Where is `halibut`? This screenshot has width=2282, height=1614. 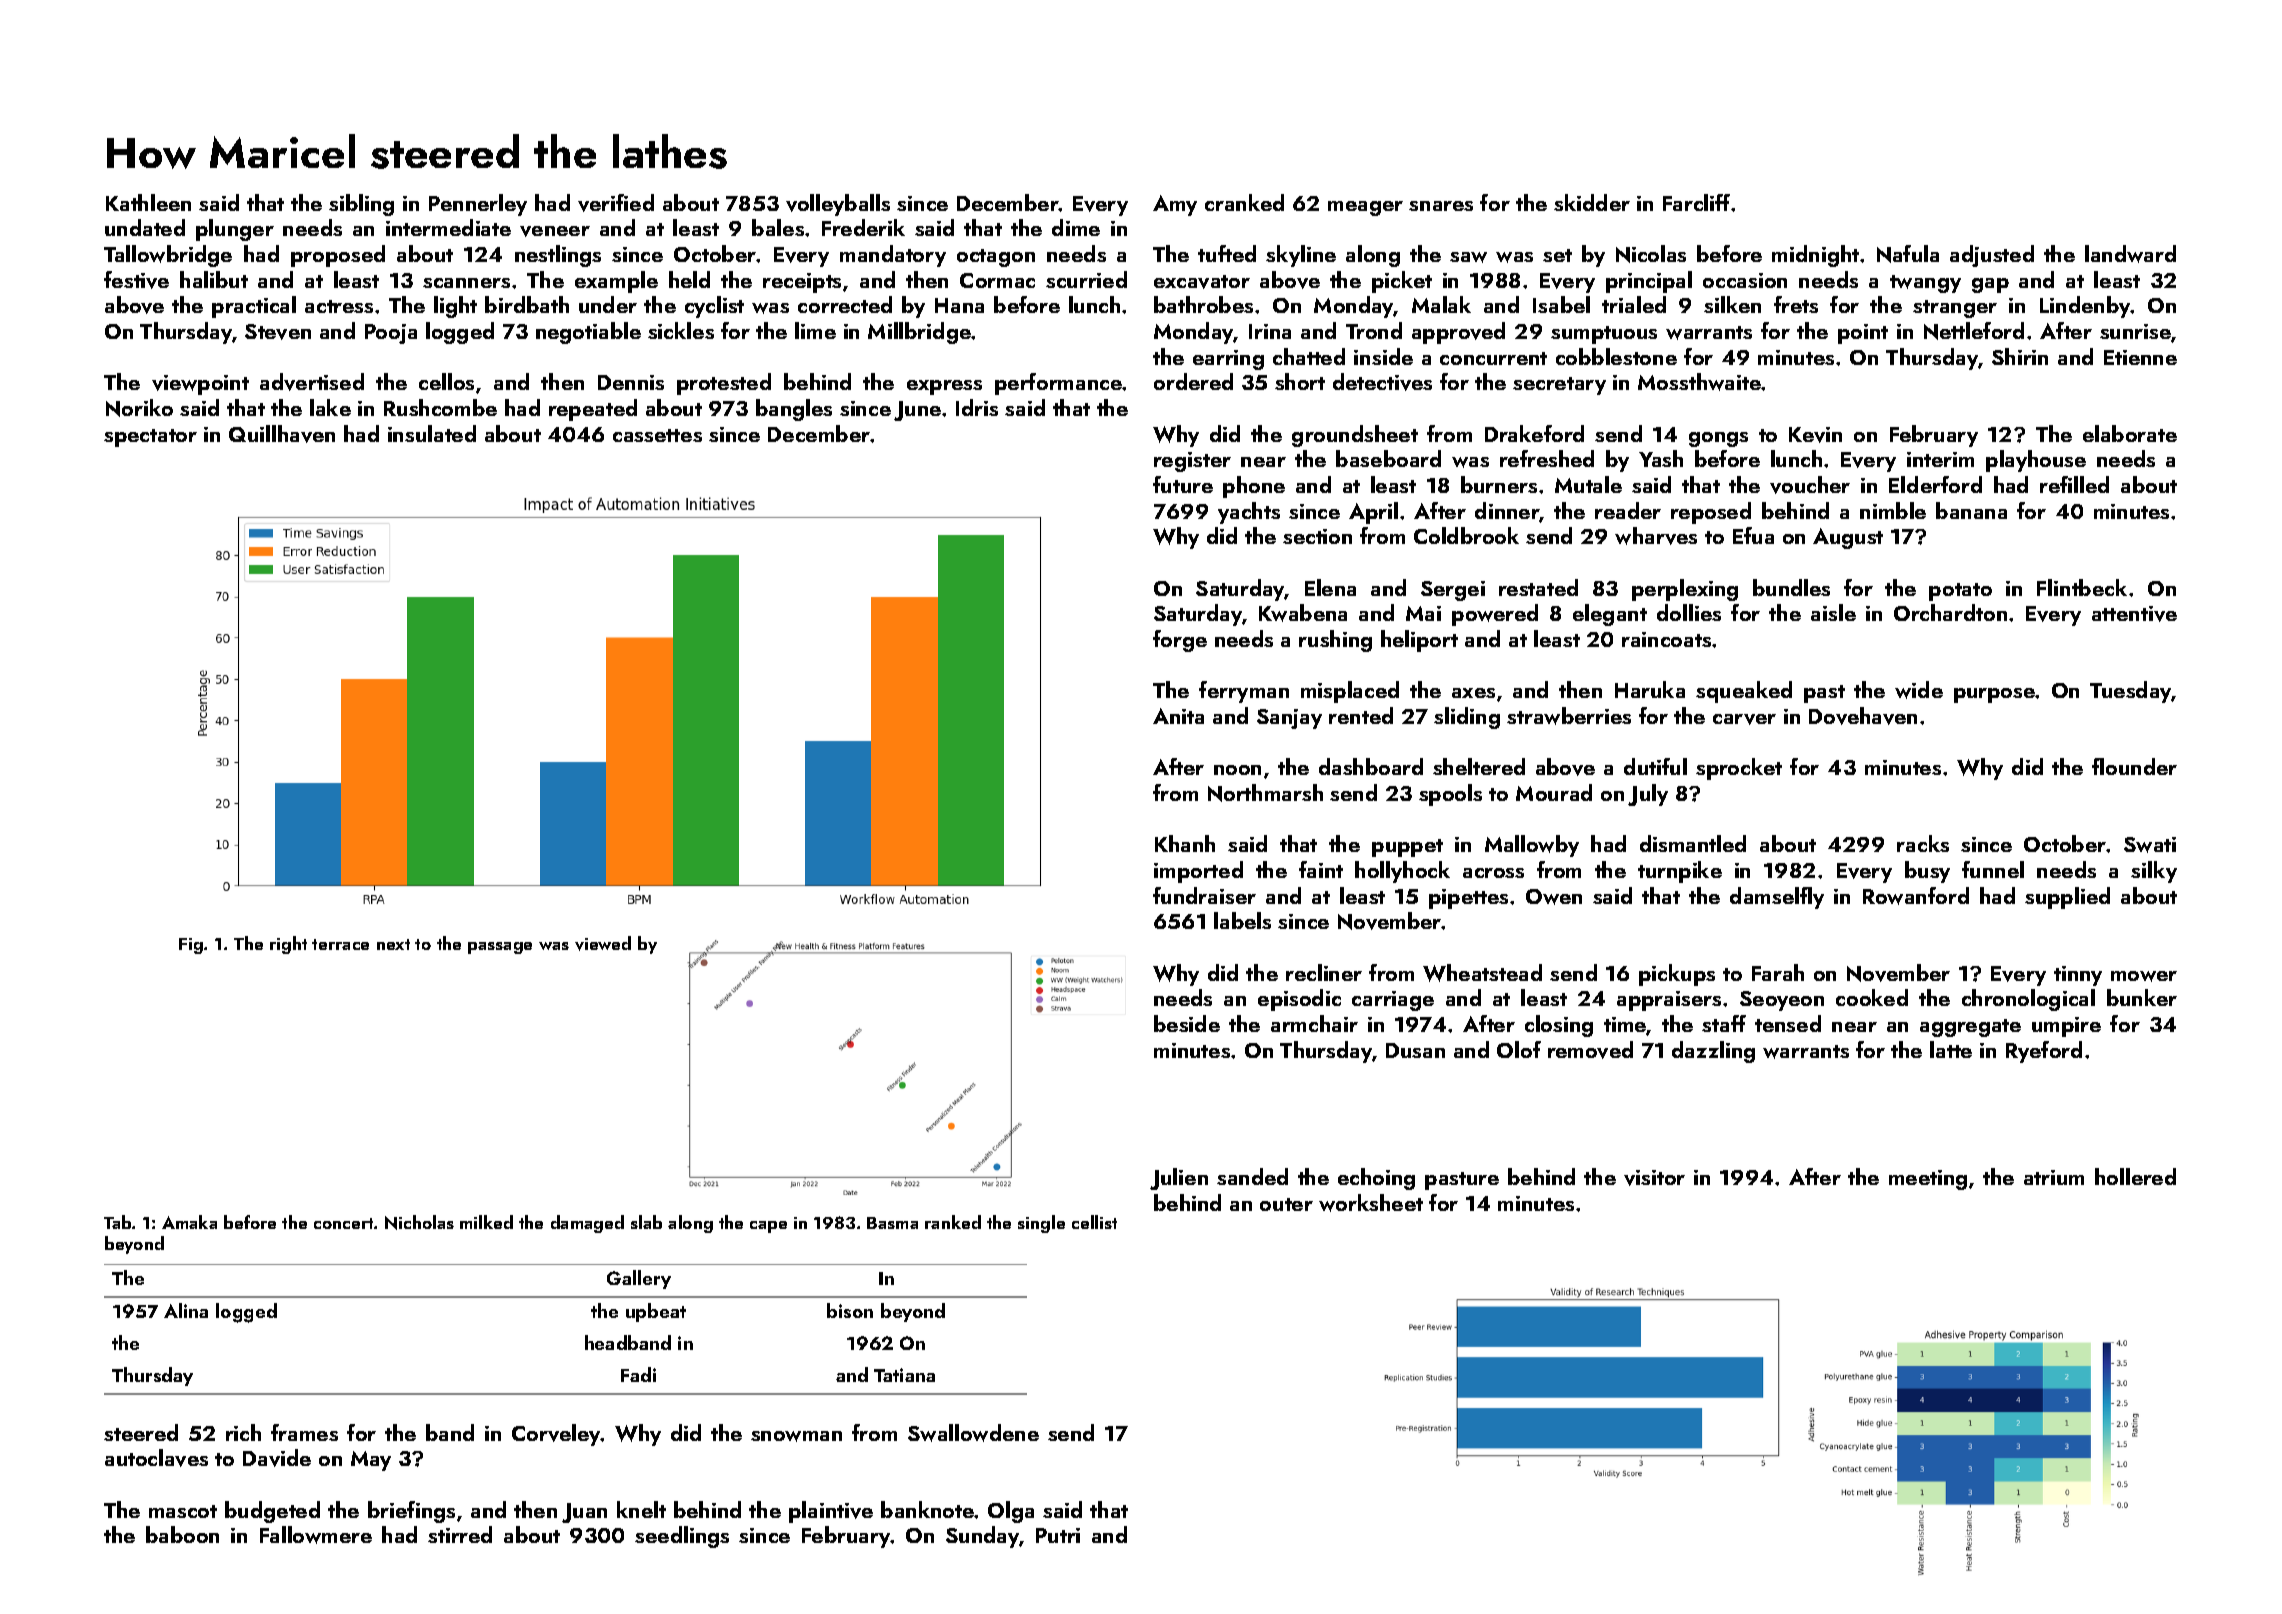 halibut is located at coordinates (214, 279).
